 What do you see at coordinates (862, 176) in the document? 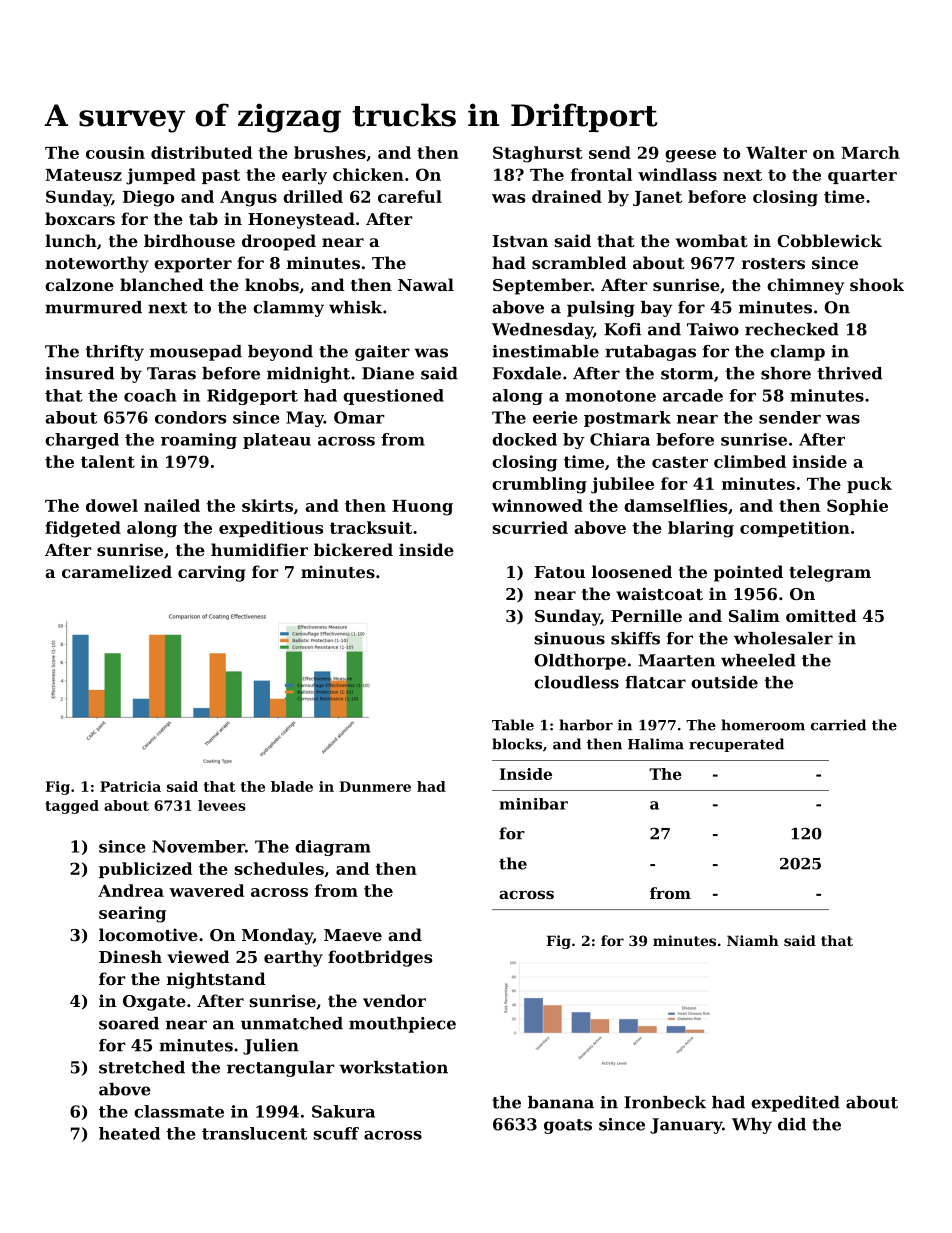
I see `quarter` at bounding box center [862, 176].
